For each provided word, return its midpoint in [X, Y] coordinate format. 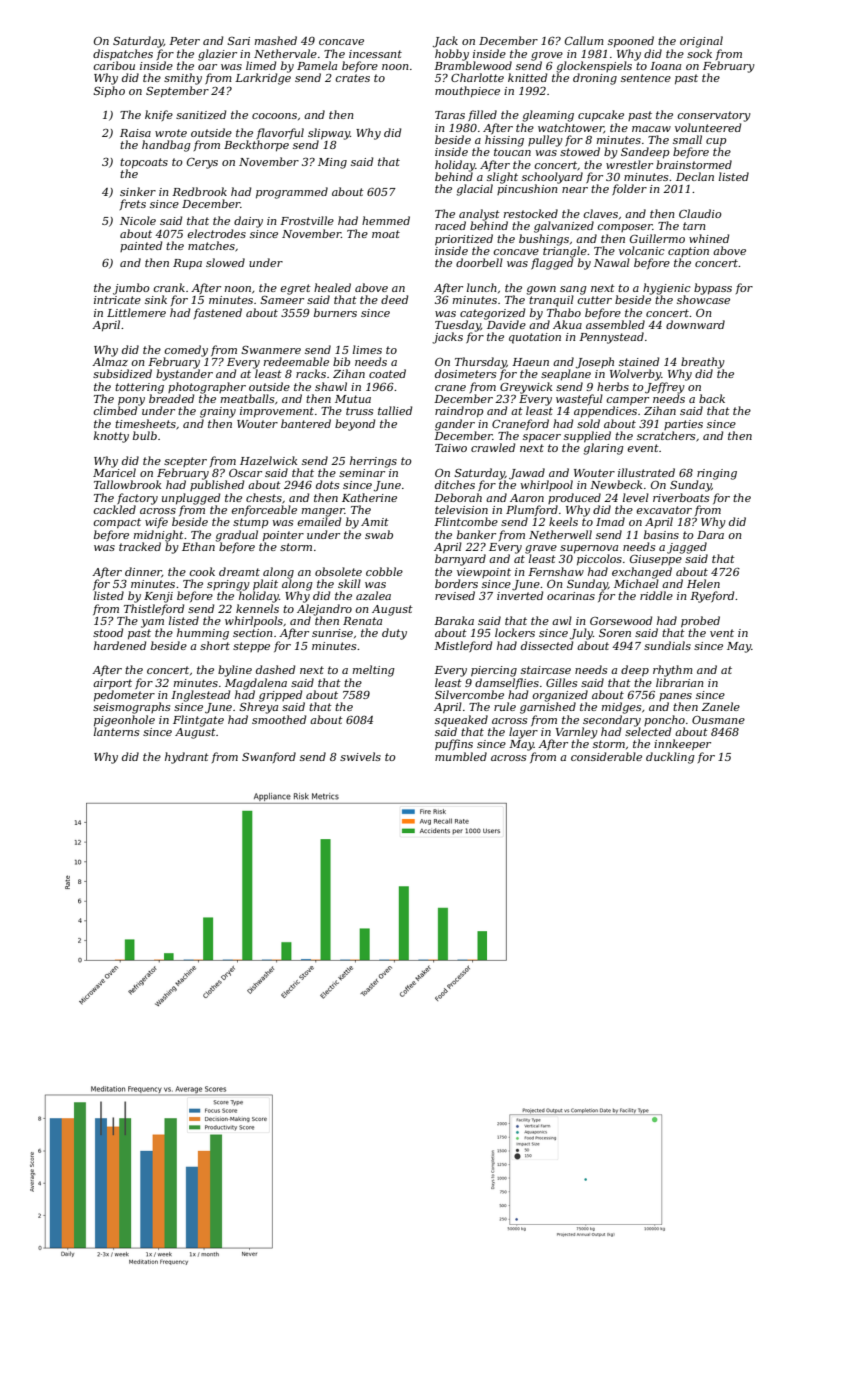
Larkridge [263, 79]
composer [625, 228]
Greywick [526, 388]
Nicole [138, 220]
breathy [703, 363]
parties [683, 425]
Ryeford [712, 597]
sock [699, 53]
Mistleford [463, 646]
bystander [184, 375]
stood [108, 632]
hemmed [386, 220]
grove [547, 56]
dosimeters [465, 373]
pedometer [124, 695]
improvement [277, 412]
